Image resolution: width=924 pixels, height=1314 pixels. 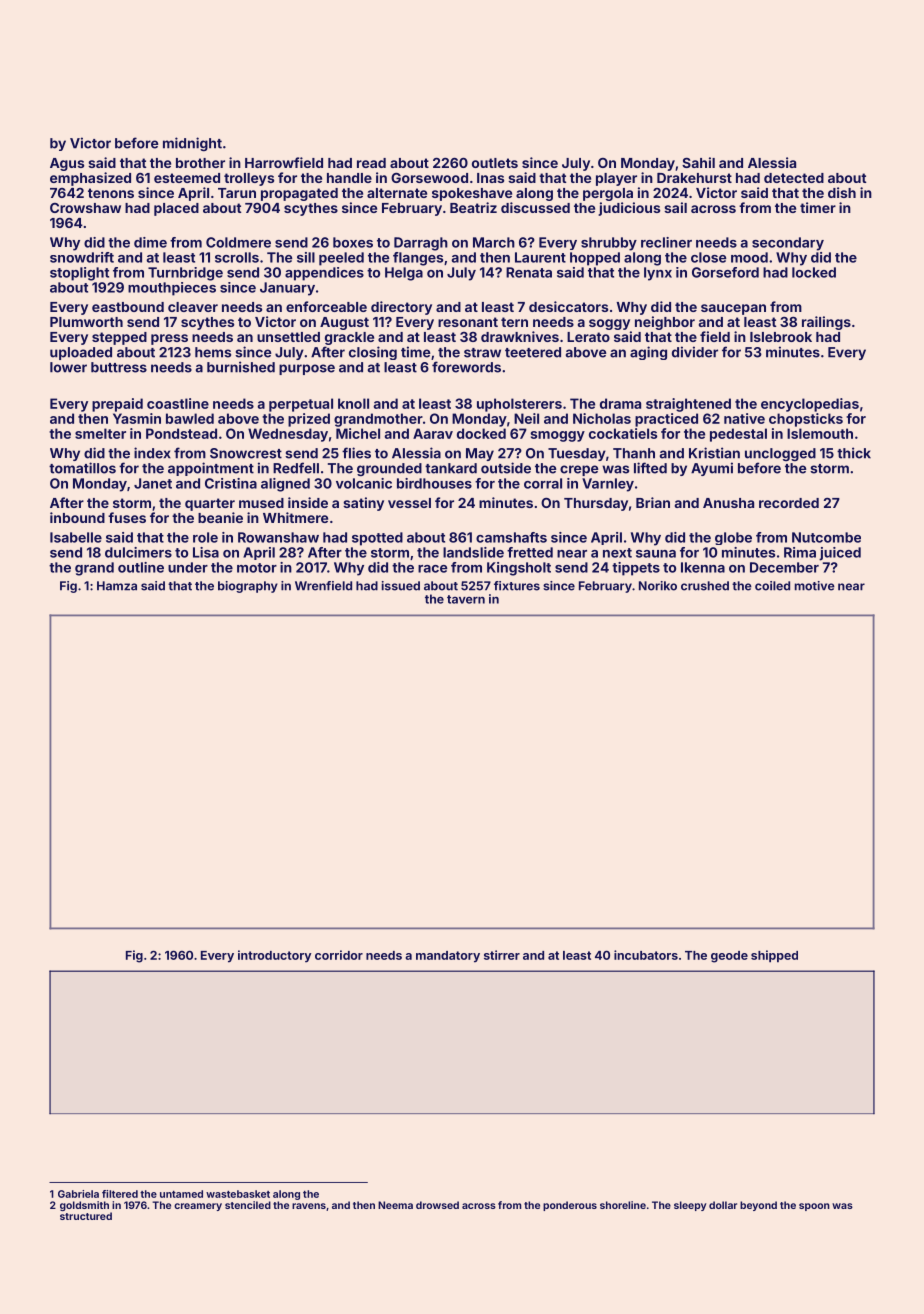 What do you see at coordinates (729, 957) in the screenshot?
I see `geode` at bounding box center [729, 957].
